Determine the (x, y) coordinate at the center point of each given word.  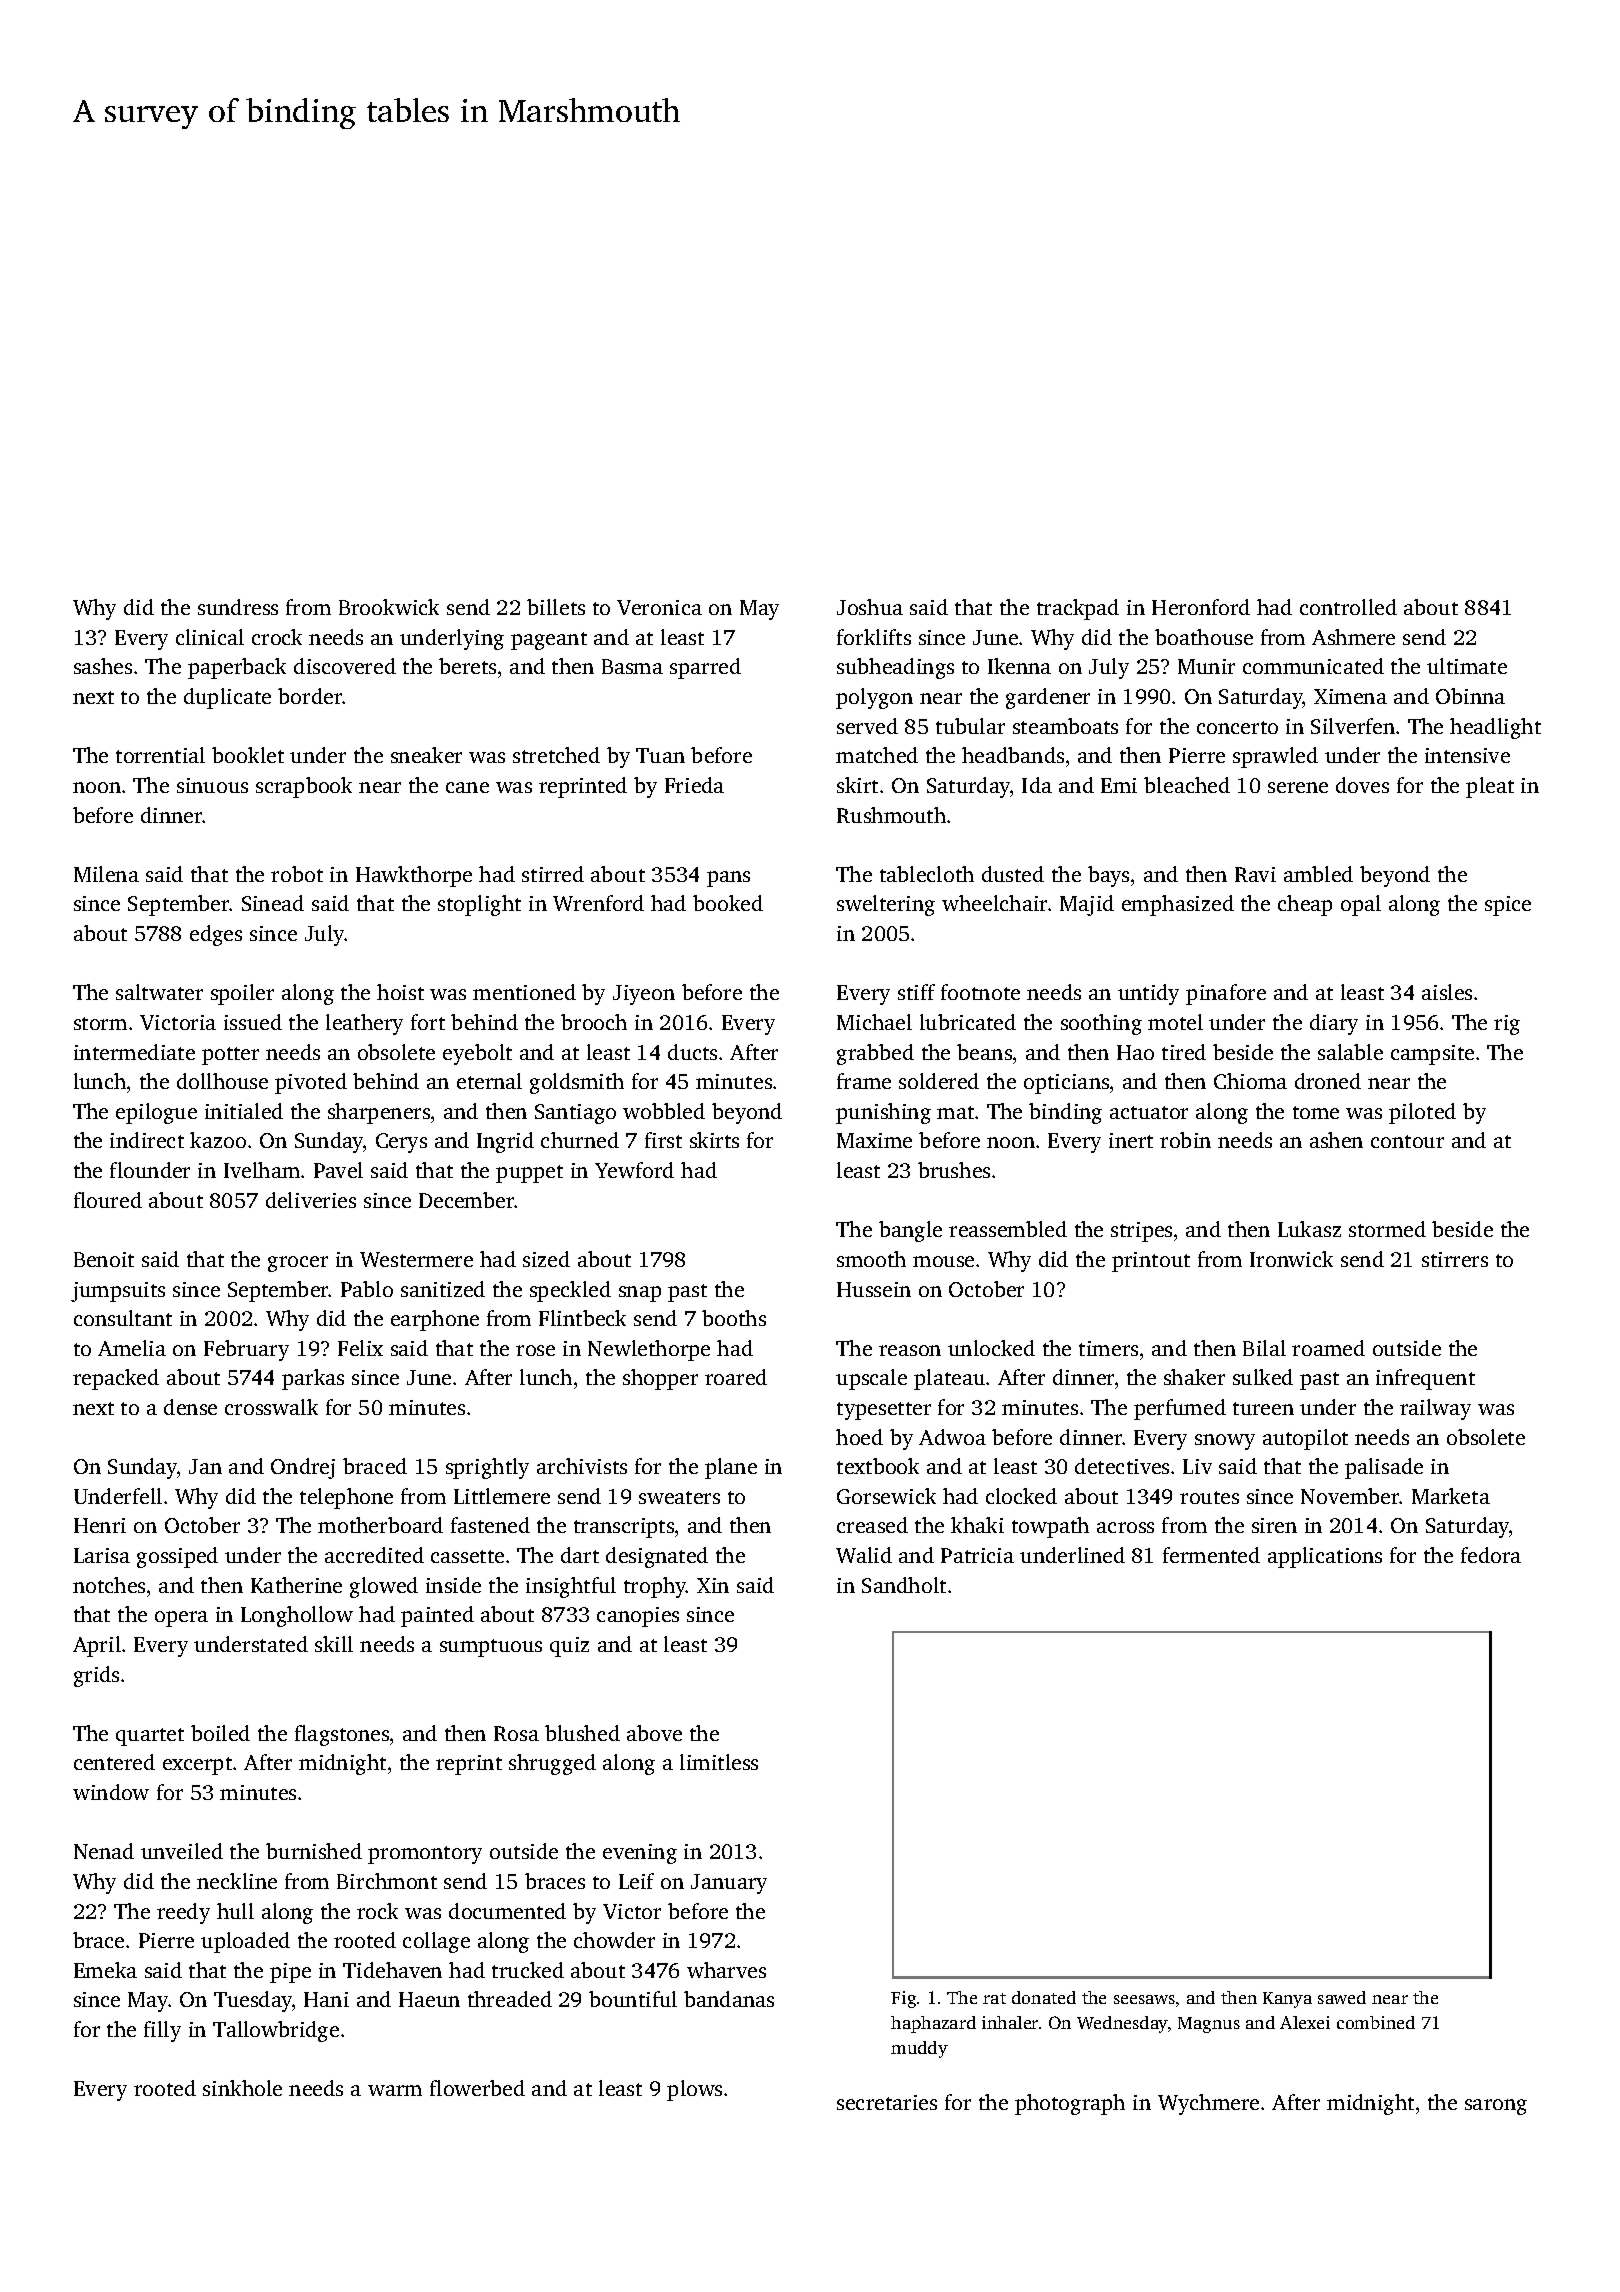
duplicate (227, 698)
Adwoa (952, 1437)
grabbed (875, 1054)
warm (395, 2090)
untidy (1148, 994)
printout (1151, 1262)
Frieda (694, 785)
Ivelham (262, 1170)
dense (190, 1407)
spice (1508, 906)
